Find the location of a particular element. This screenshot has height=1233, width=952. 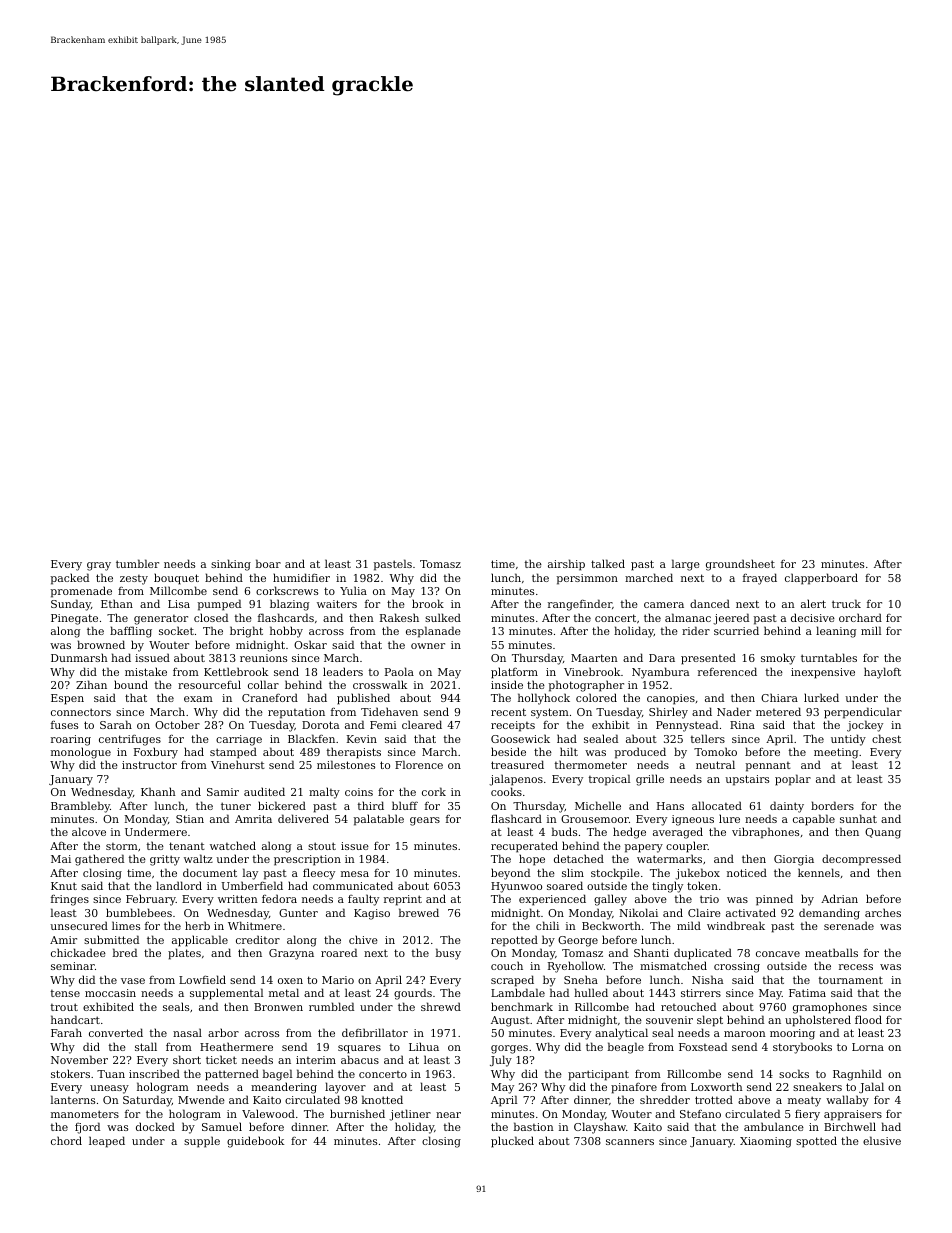

Brambleby is located at coordinates (80, 807).
